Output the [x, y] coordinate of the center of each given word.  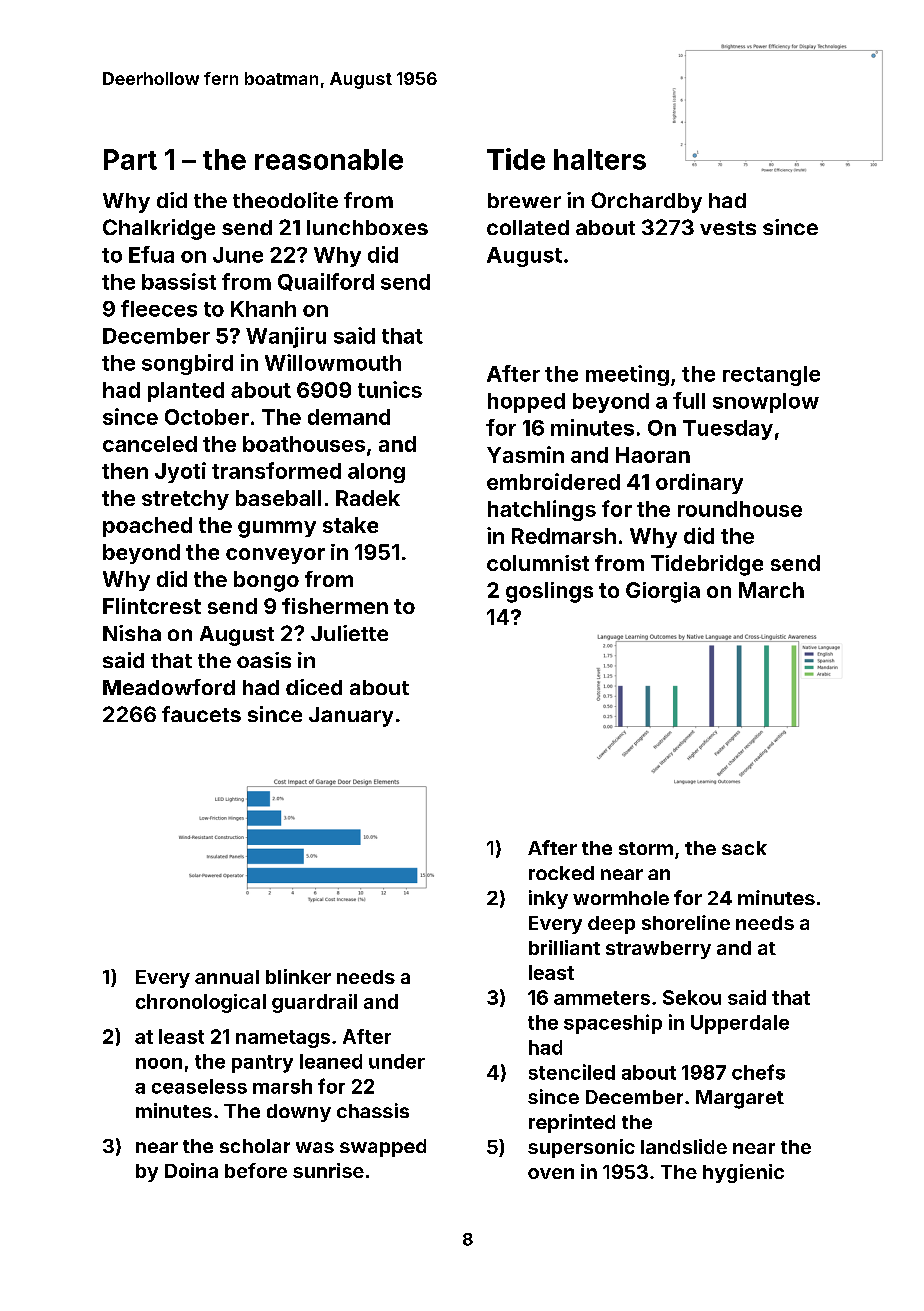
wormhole [621, 898]
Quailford [326, 282]
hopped [526, 403]
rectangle [771, 376]
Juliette [349, 633]
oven [551, 1173]
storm [646, 848]
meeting [627, 375]
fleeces [159, 308]
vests [728, 228]
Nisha [132, 633]
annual [227, 977]
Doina [191, 1170]
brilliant [564, 947]
